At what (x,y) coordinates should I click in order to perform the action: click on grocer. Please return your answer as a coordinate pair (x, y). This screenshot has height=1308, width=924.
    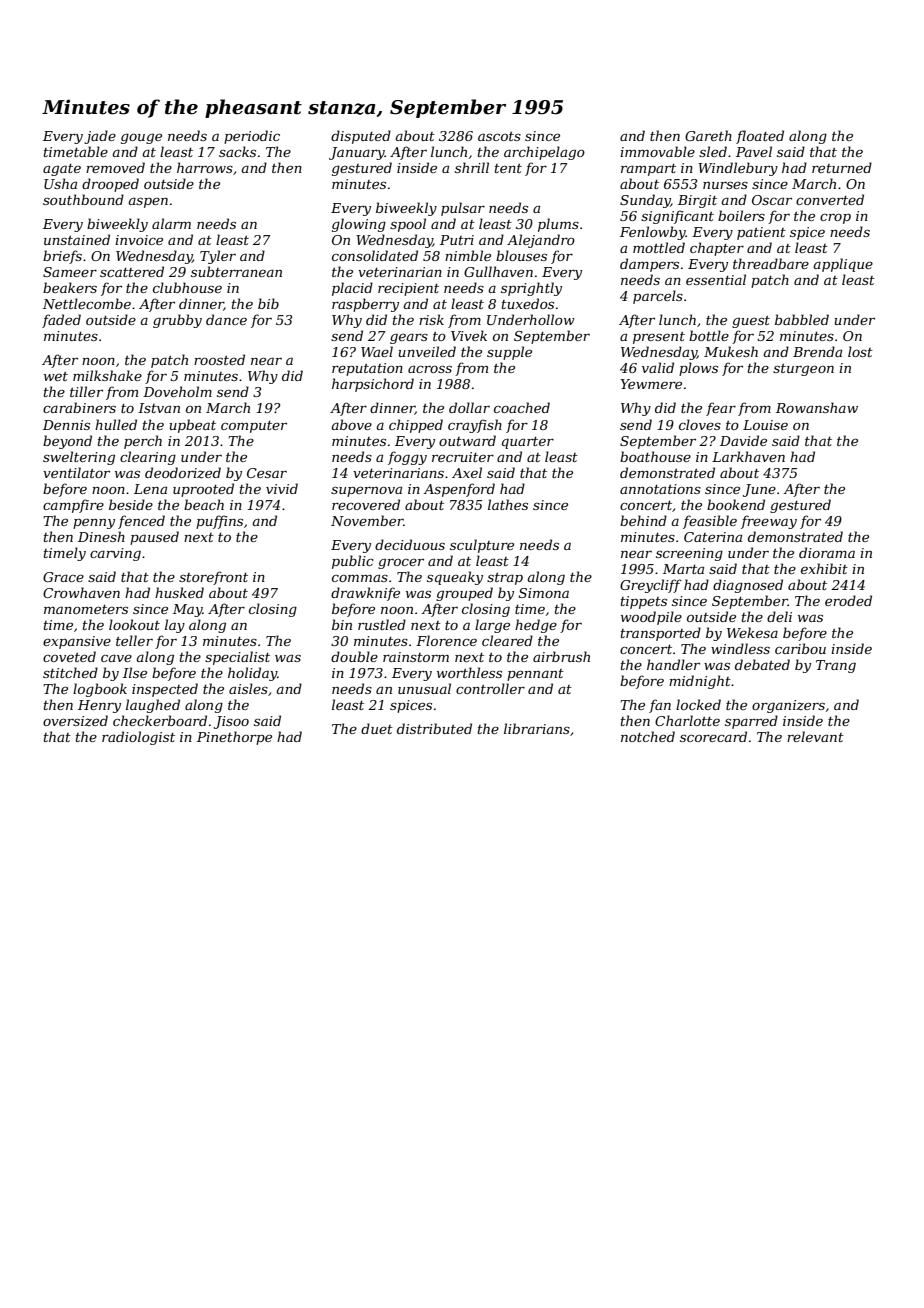
    Looking at the image, I should click on (401, 563).
